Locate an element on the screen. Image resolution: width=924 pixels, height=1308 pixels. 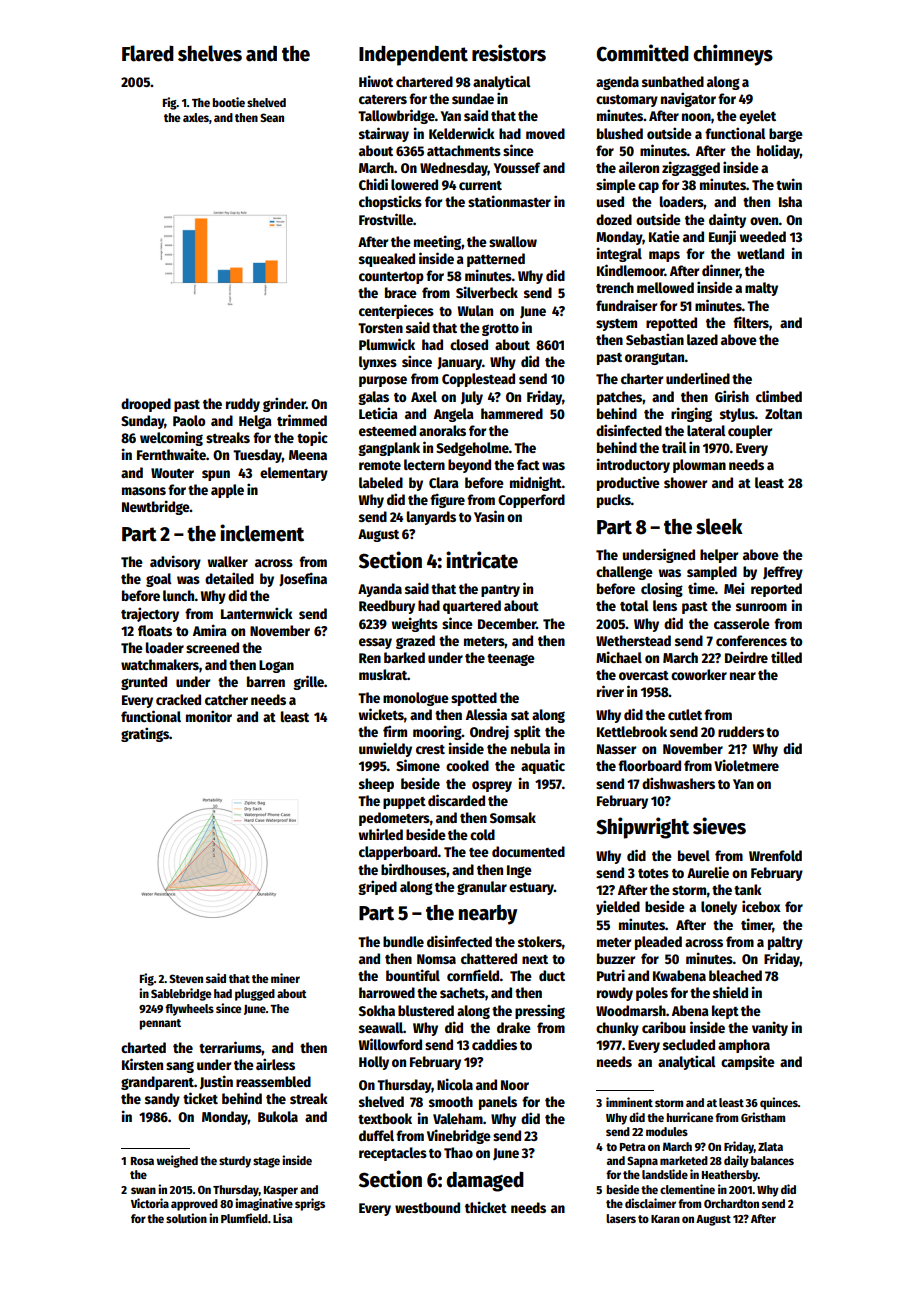
navigator is located at coordinates (688, 99).
